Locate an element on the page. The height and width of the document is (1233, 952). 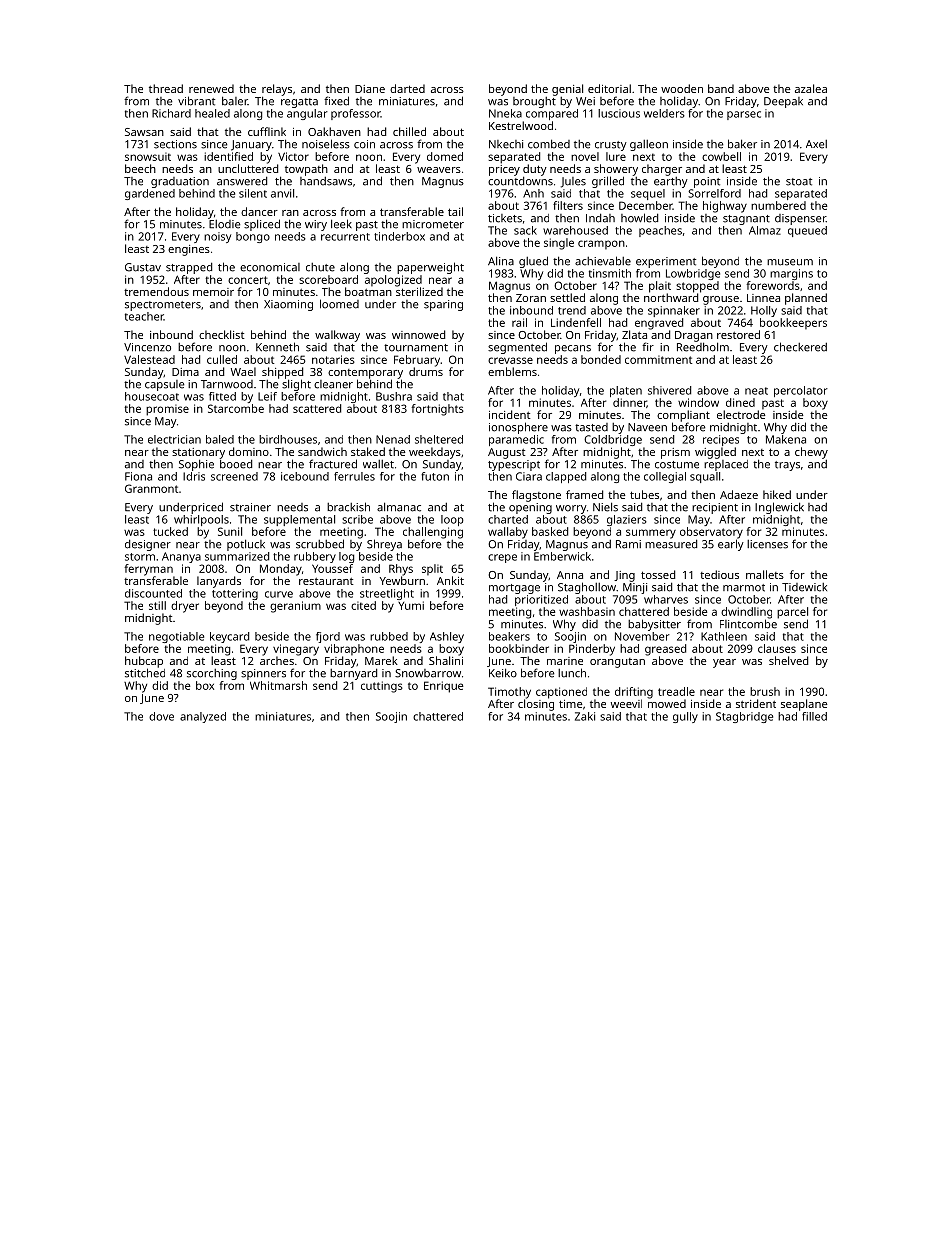
scattered is located at coordinates (317, 408).
